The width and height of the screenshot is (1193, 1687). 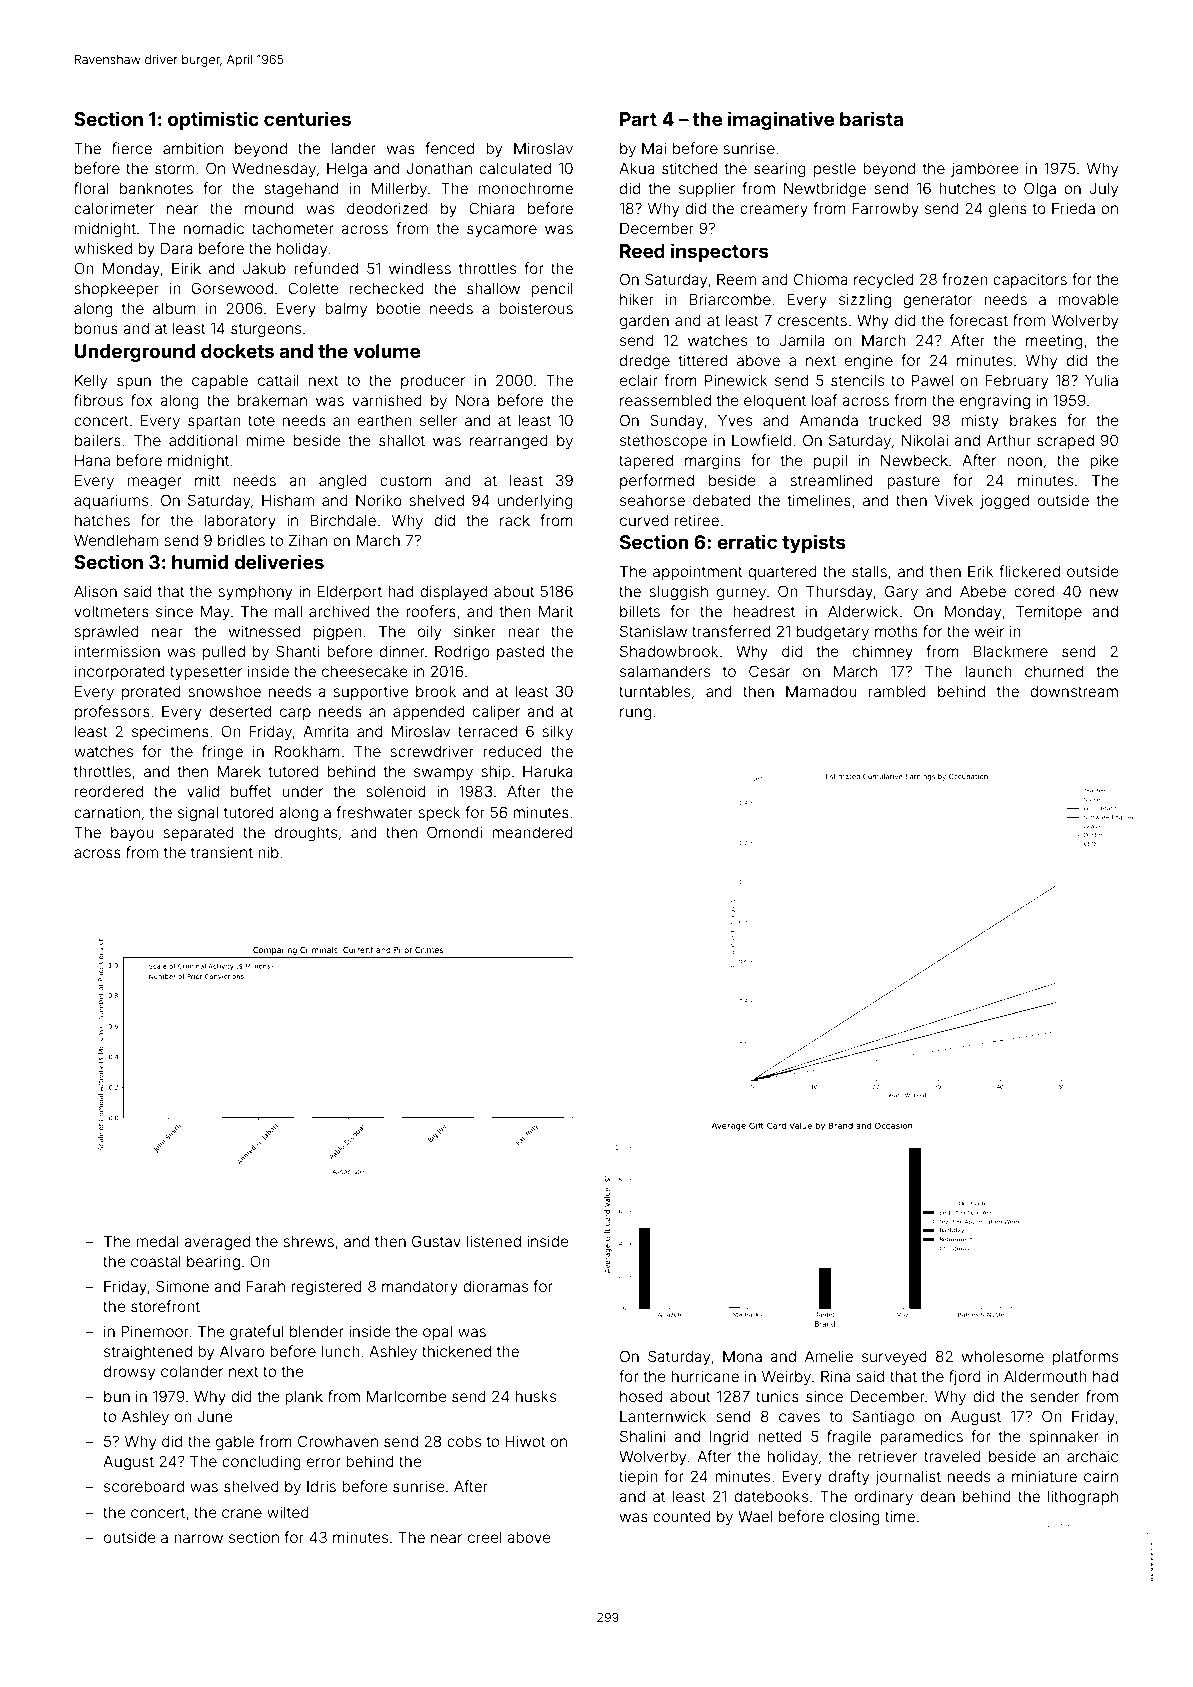 I want to click on narrow, so click(x=198, y=1538).
